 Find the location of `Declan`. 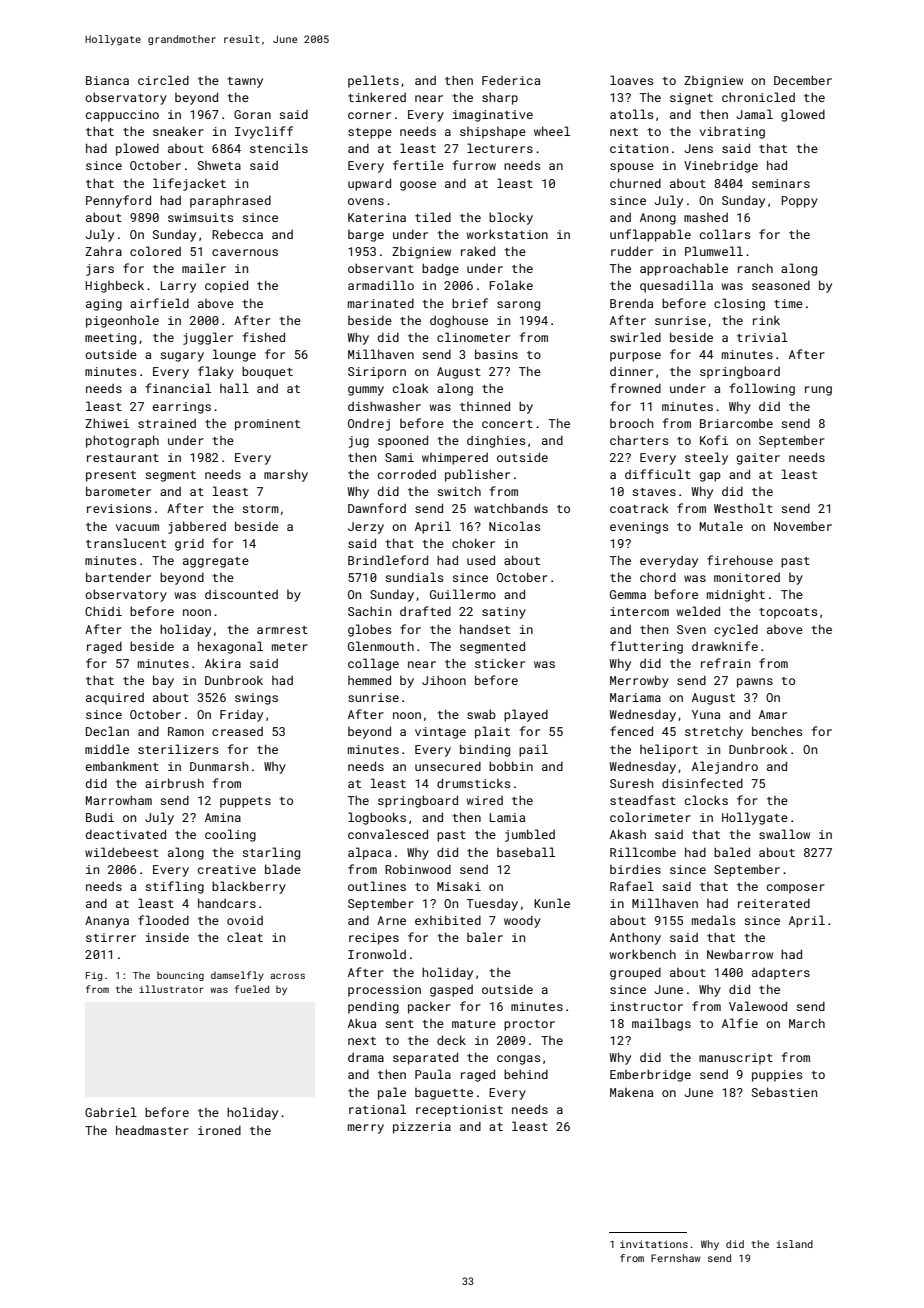

Declan is located at coordinates (107, 731).
